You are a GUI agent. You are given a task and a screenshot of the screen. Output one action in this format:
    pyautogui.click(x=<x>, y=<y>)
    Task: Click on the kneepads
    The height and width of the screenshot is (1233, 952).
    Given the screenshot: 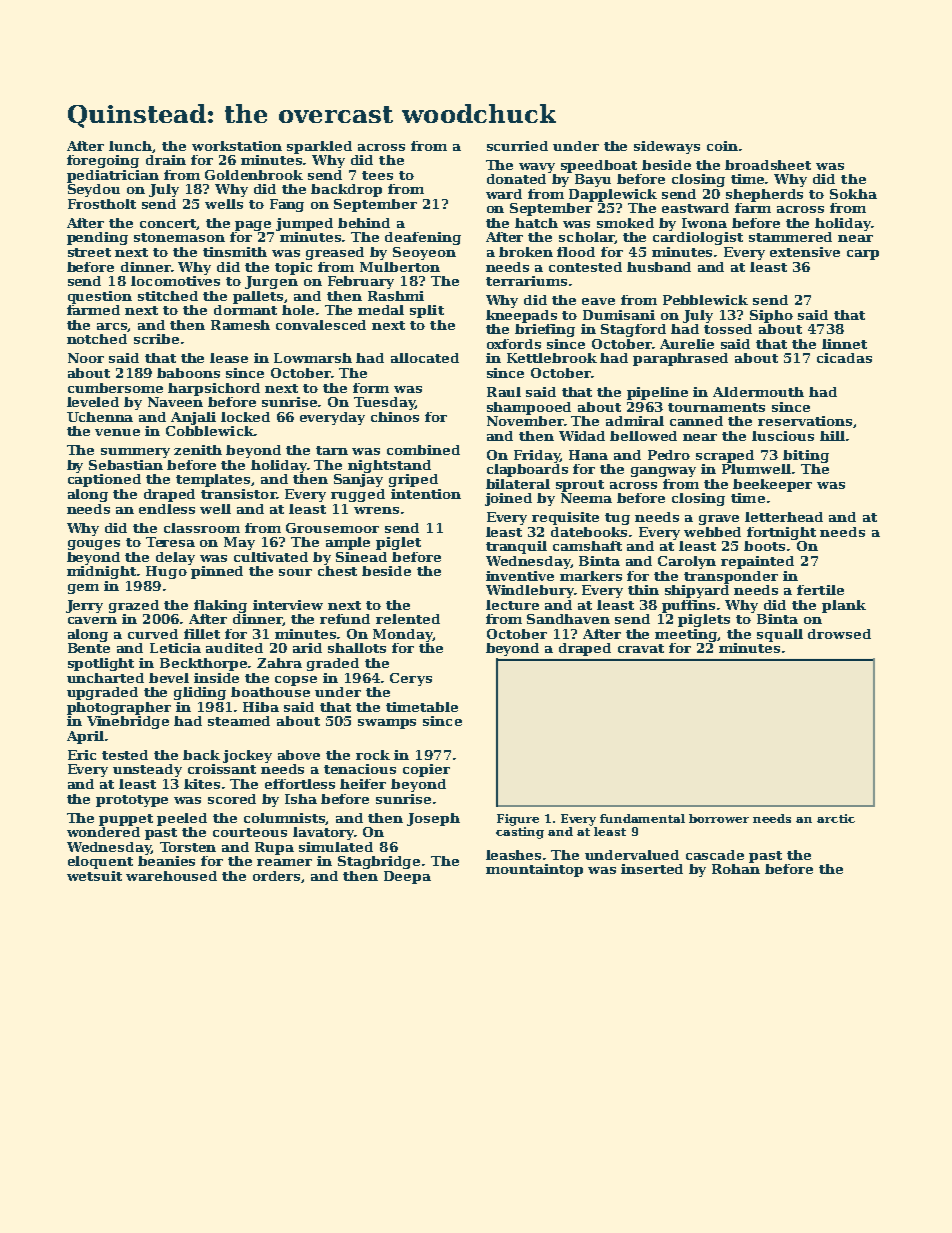 What is the action you would take?
    pyautogui.click(x=521, y=316)
